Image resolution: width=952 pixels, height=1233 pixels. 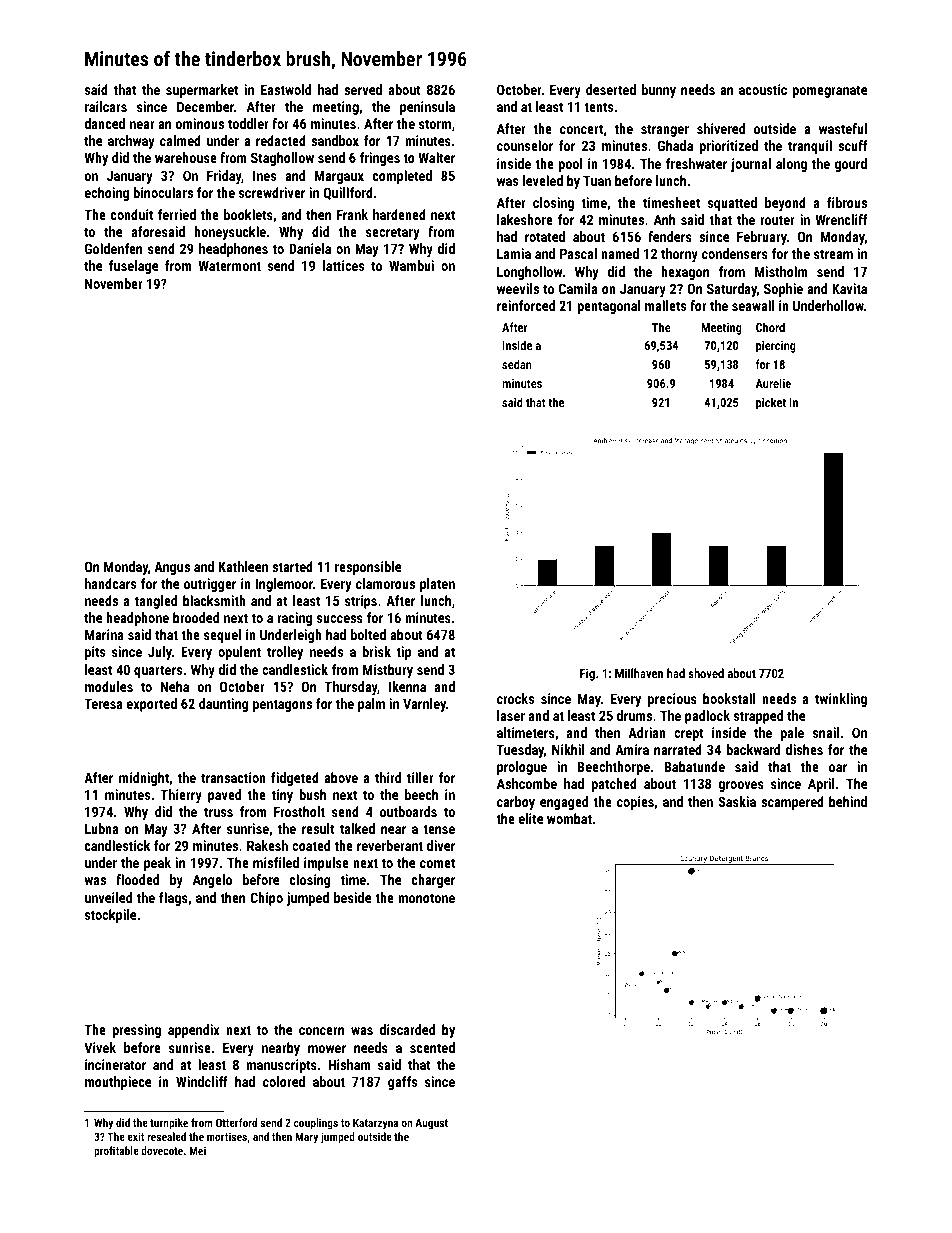 What do you see at coordinates (368, 568) in the screenshot?
I see `responsible` at bounding box center [368, 568].
